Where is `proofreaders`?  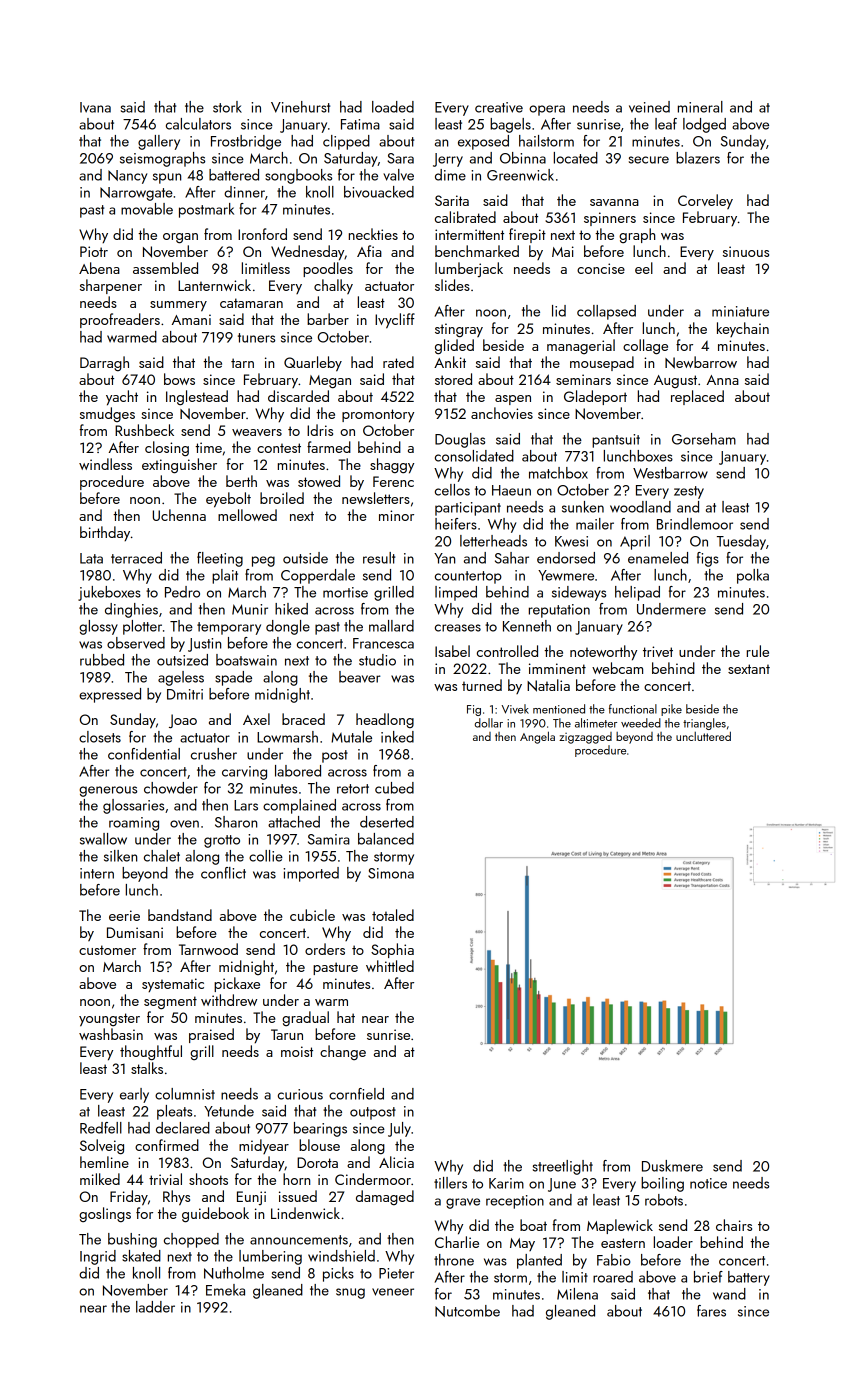 proofreaders is located at coordinates (120, 320).
